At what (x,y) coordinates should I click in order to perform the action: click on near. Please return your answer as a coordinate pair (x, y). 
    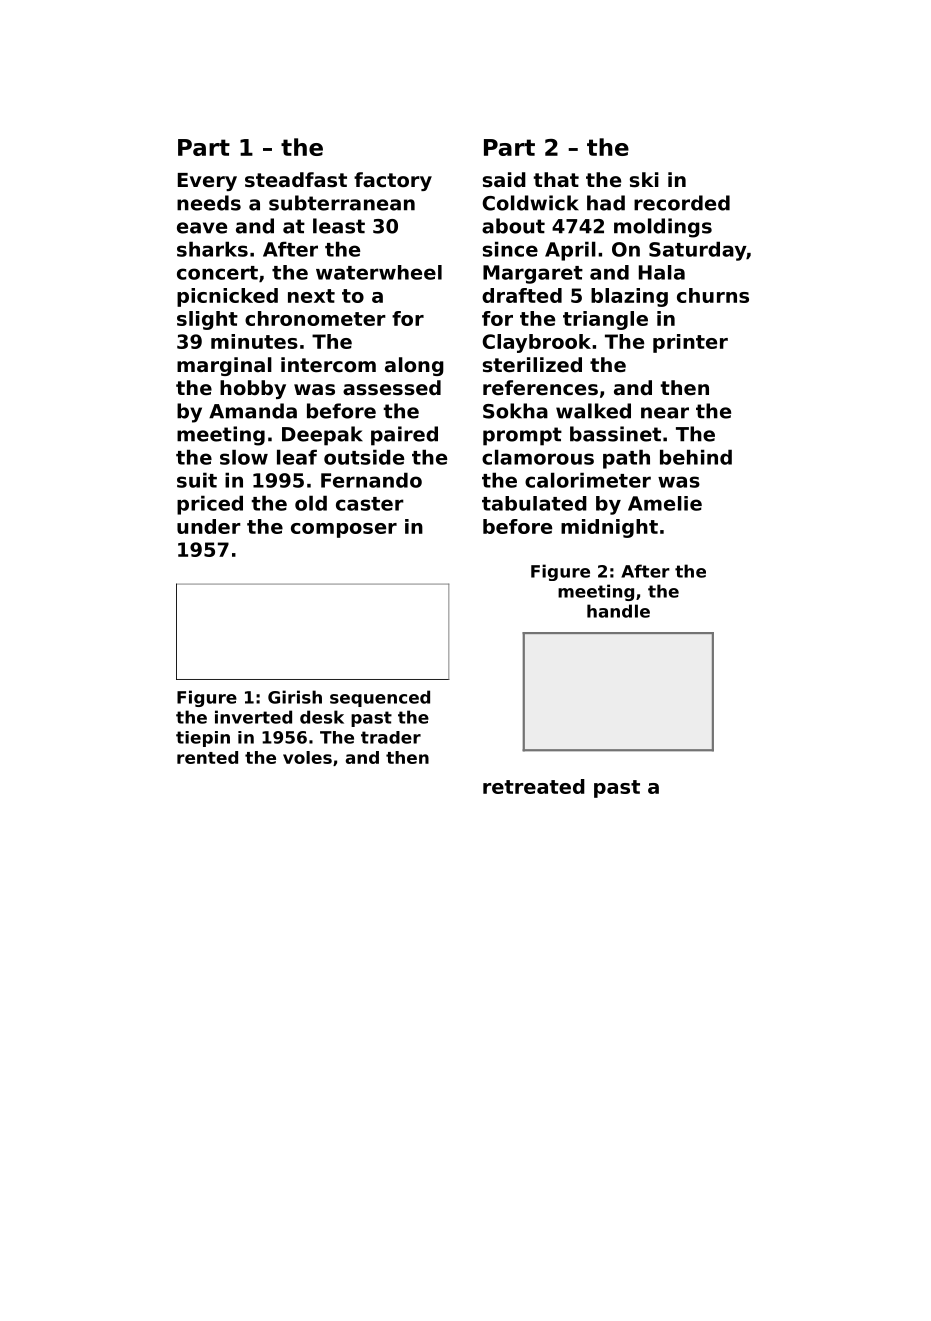
    Looking at the image, I should click on (665, 413).
